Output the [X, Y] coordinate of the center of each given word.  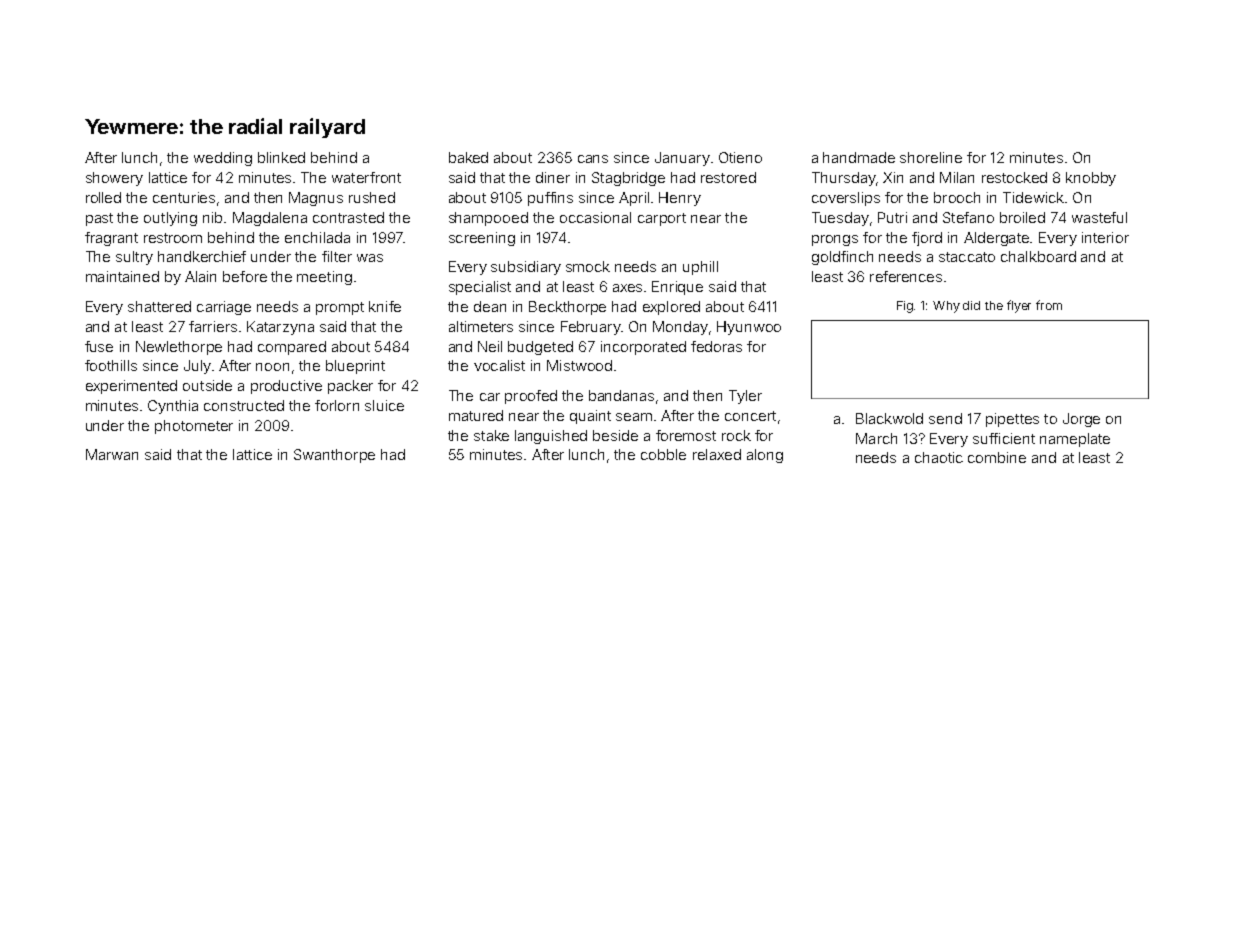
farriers [213, 326]
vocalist [499, 365]
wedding [223, 159]
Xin [893, 177]
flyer [1019, 306]
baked [468, 157]
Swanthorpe [334, 456]
